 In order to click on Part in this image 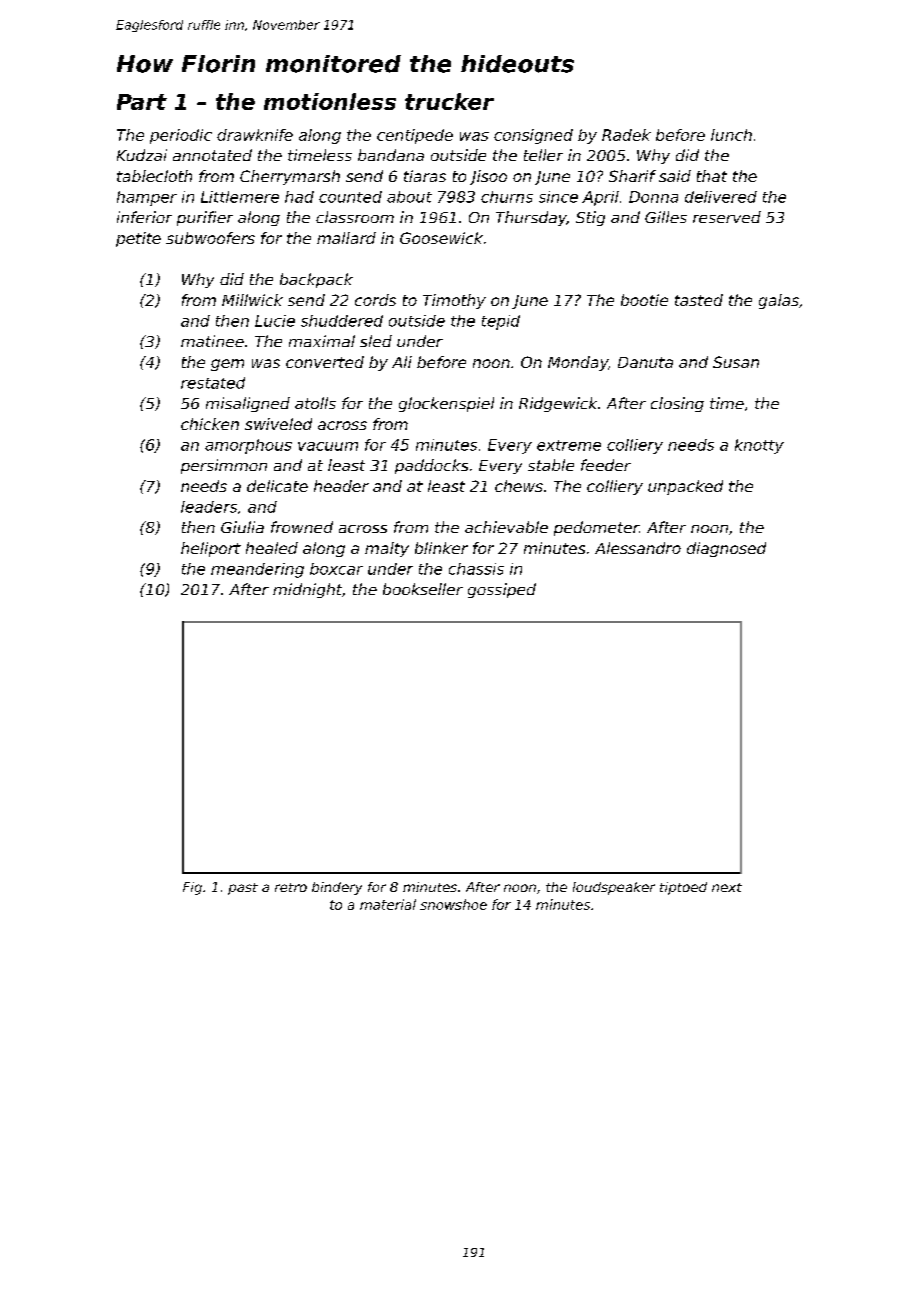, I will do `click(142, 102)`.
